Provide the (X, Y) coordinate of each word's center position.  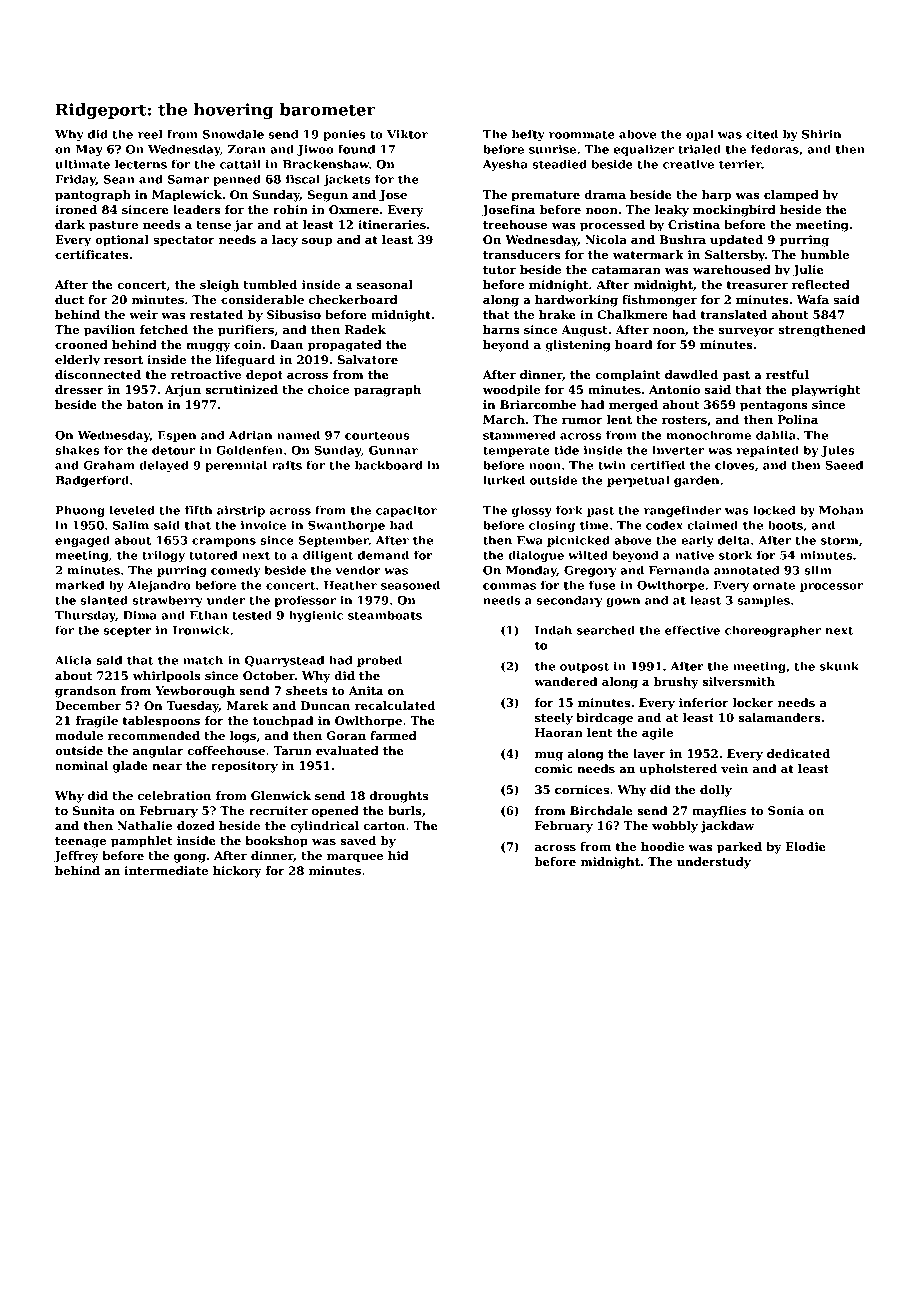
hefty (528, 135)
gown (623, 602)
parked (739, 848)
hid (398, 855)
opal (700, 135)
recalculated (395, 705)
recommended (154, 735)
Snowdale (233, 134)
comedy (236, 571)
